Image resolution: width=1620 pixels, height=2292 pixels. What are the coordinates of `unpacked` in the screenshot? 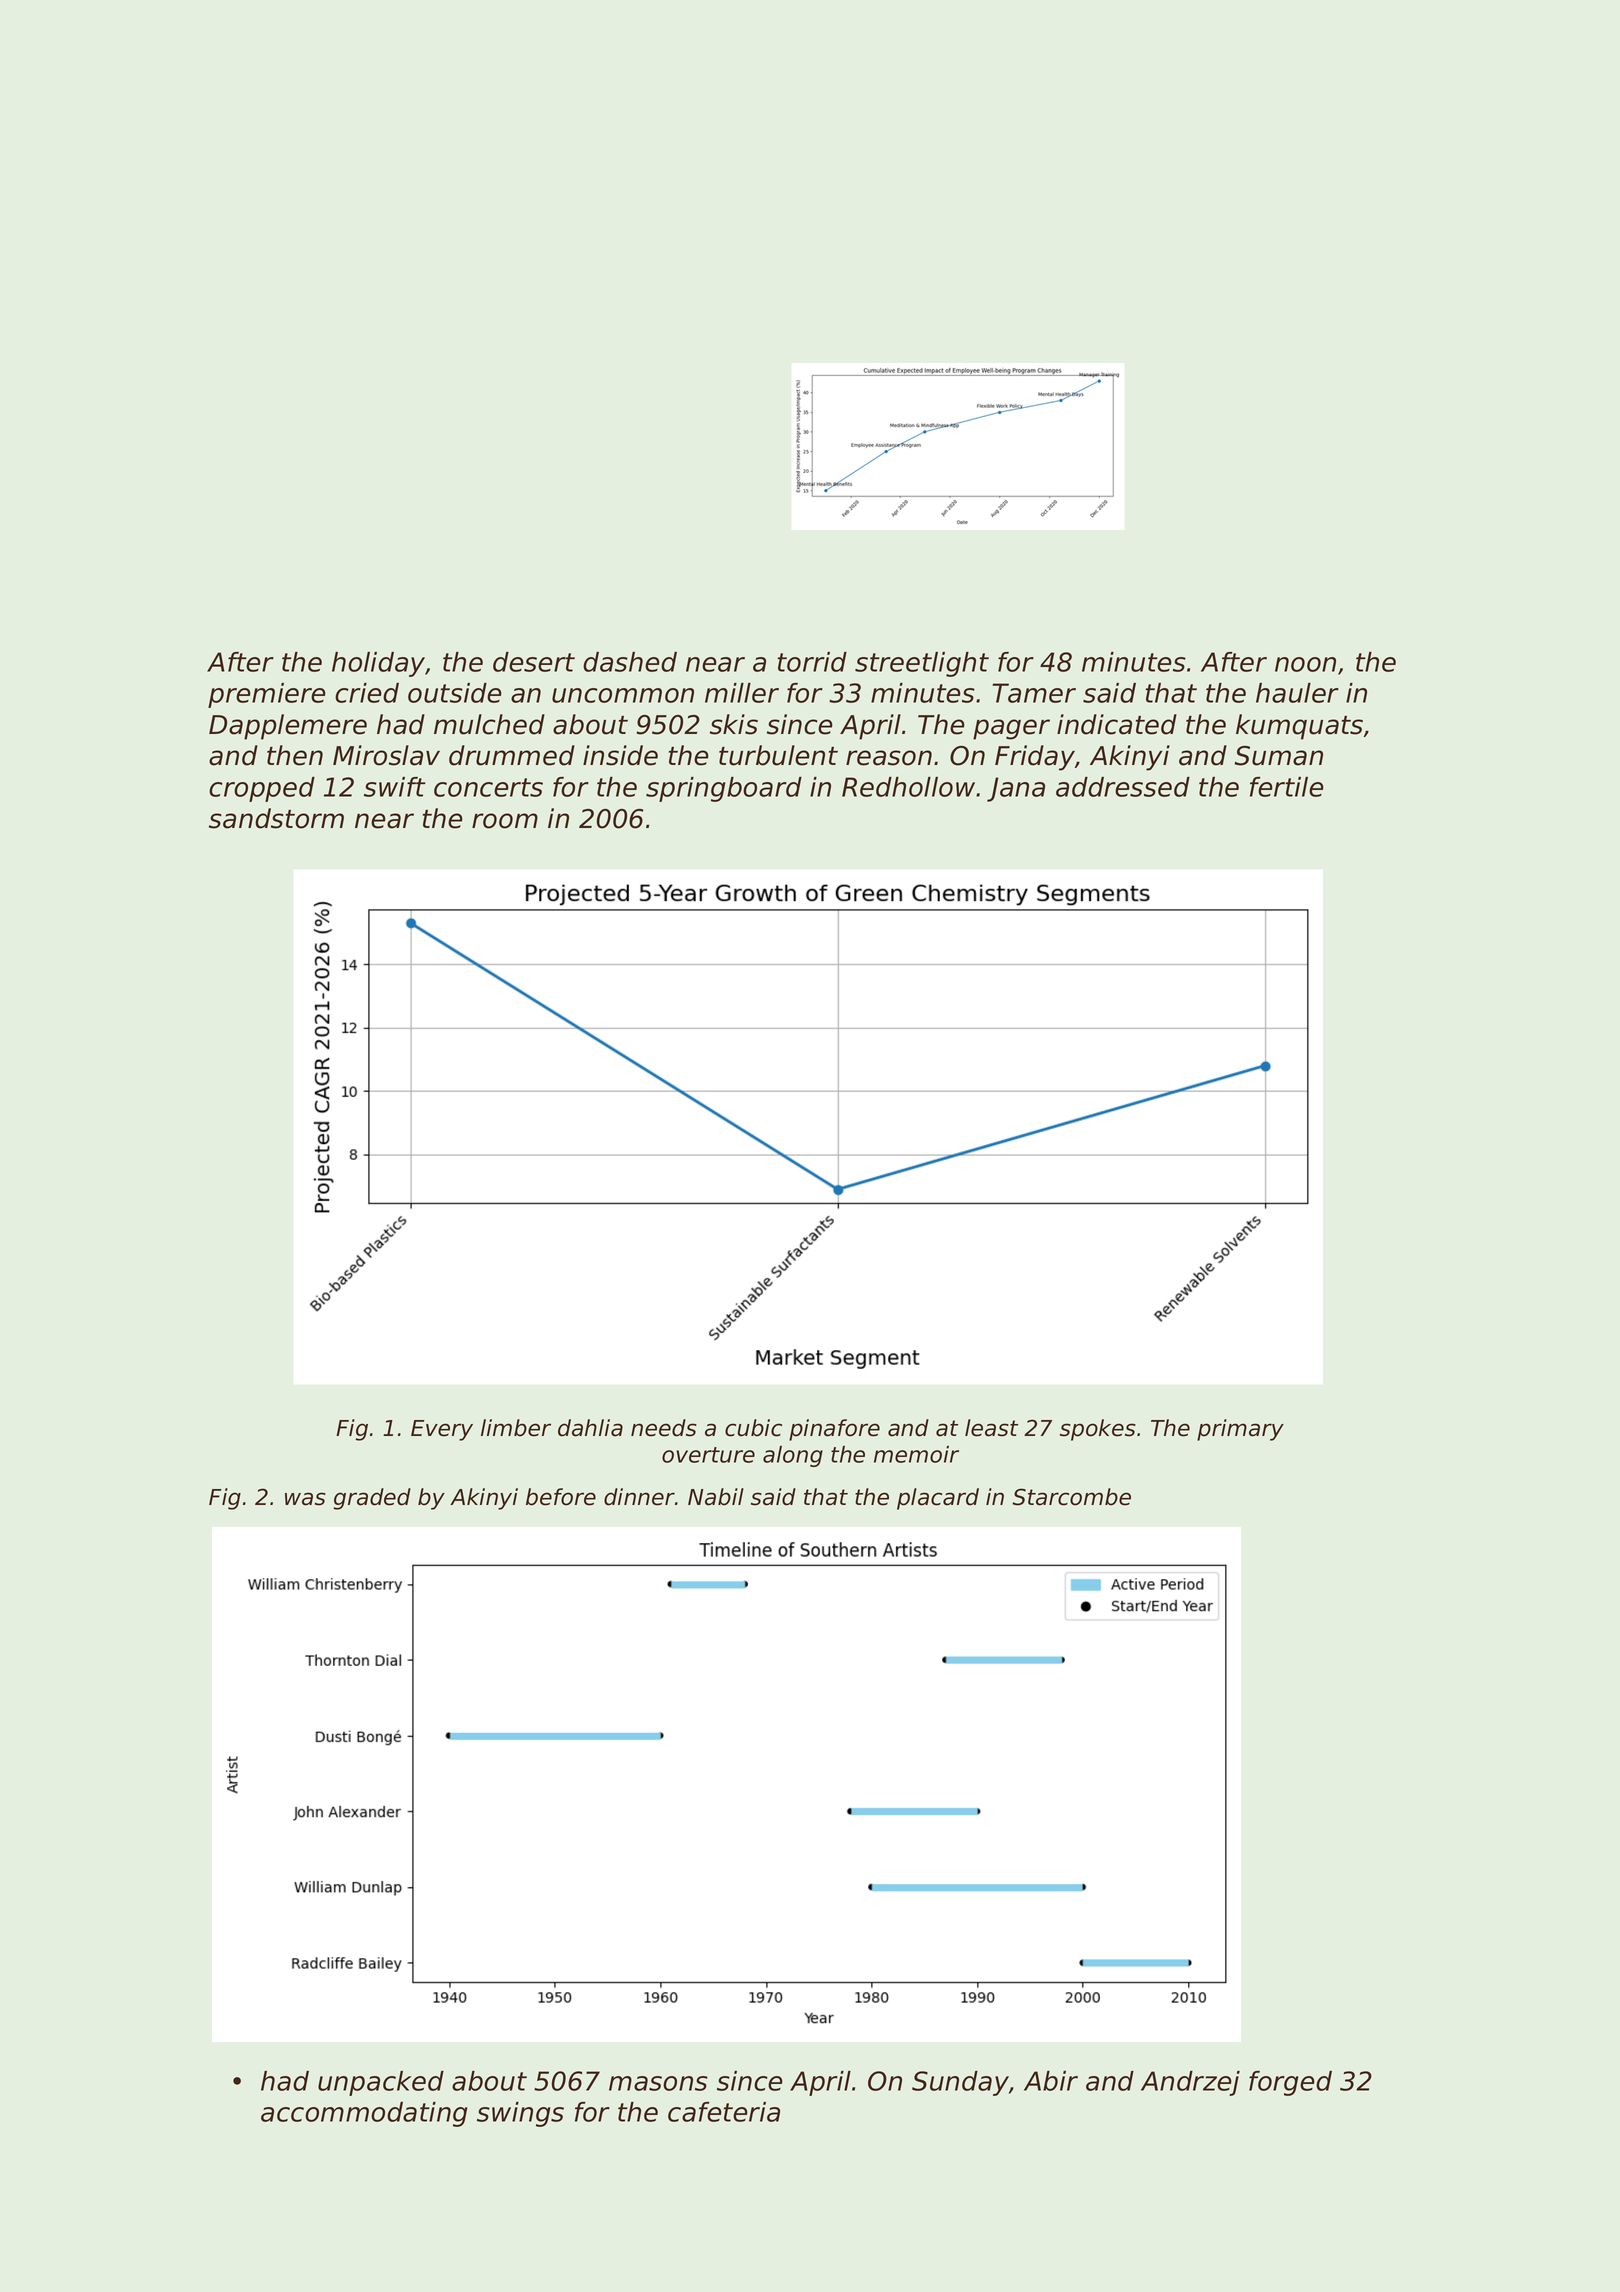 It's located at (381, 2083).
